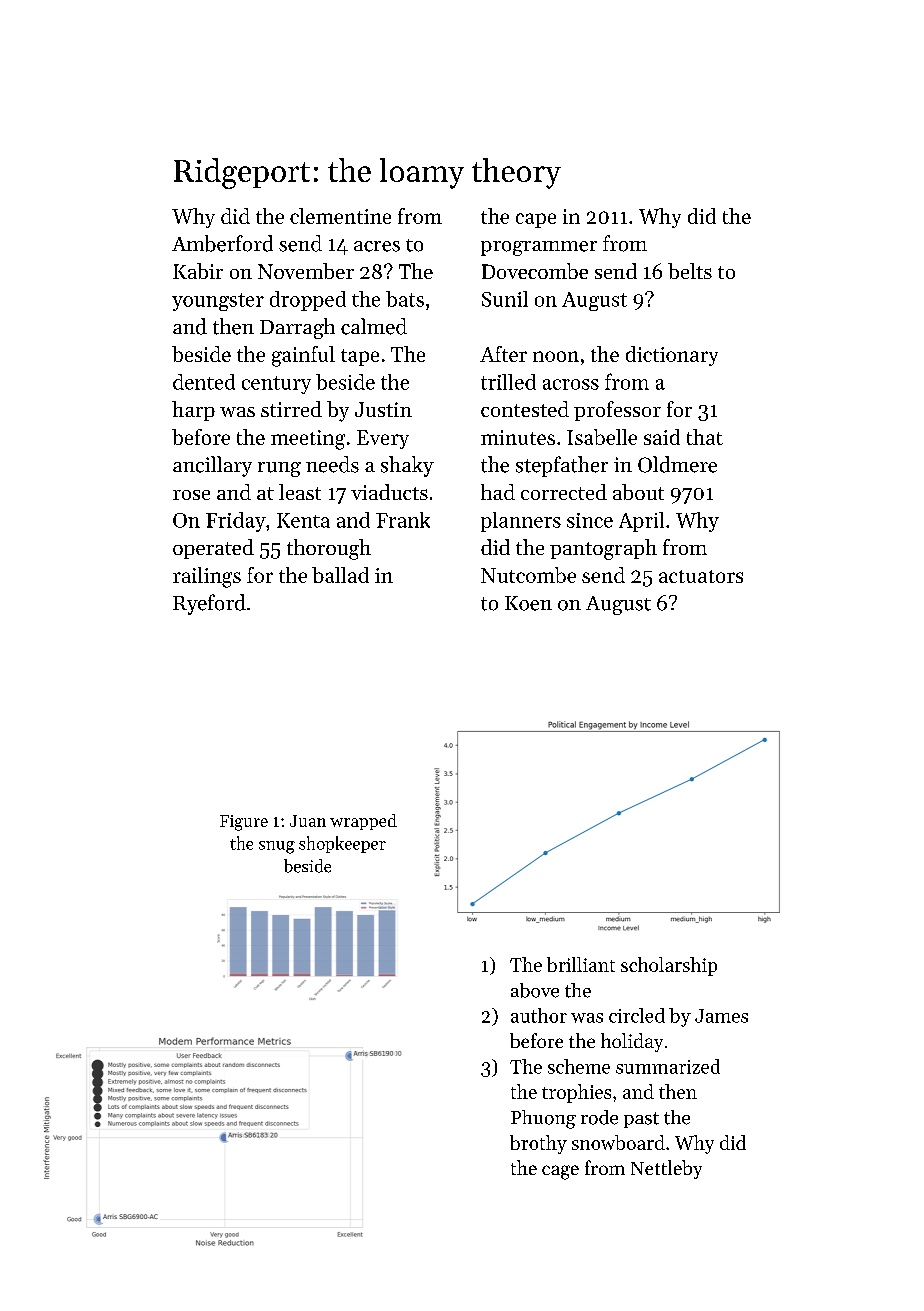 Image resolution: width=924 pixels, height=1311 pixels. What do you see at coordinates (701, 576) in the screenshot?
I see `actuators` at bounding box center [701, 576].
